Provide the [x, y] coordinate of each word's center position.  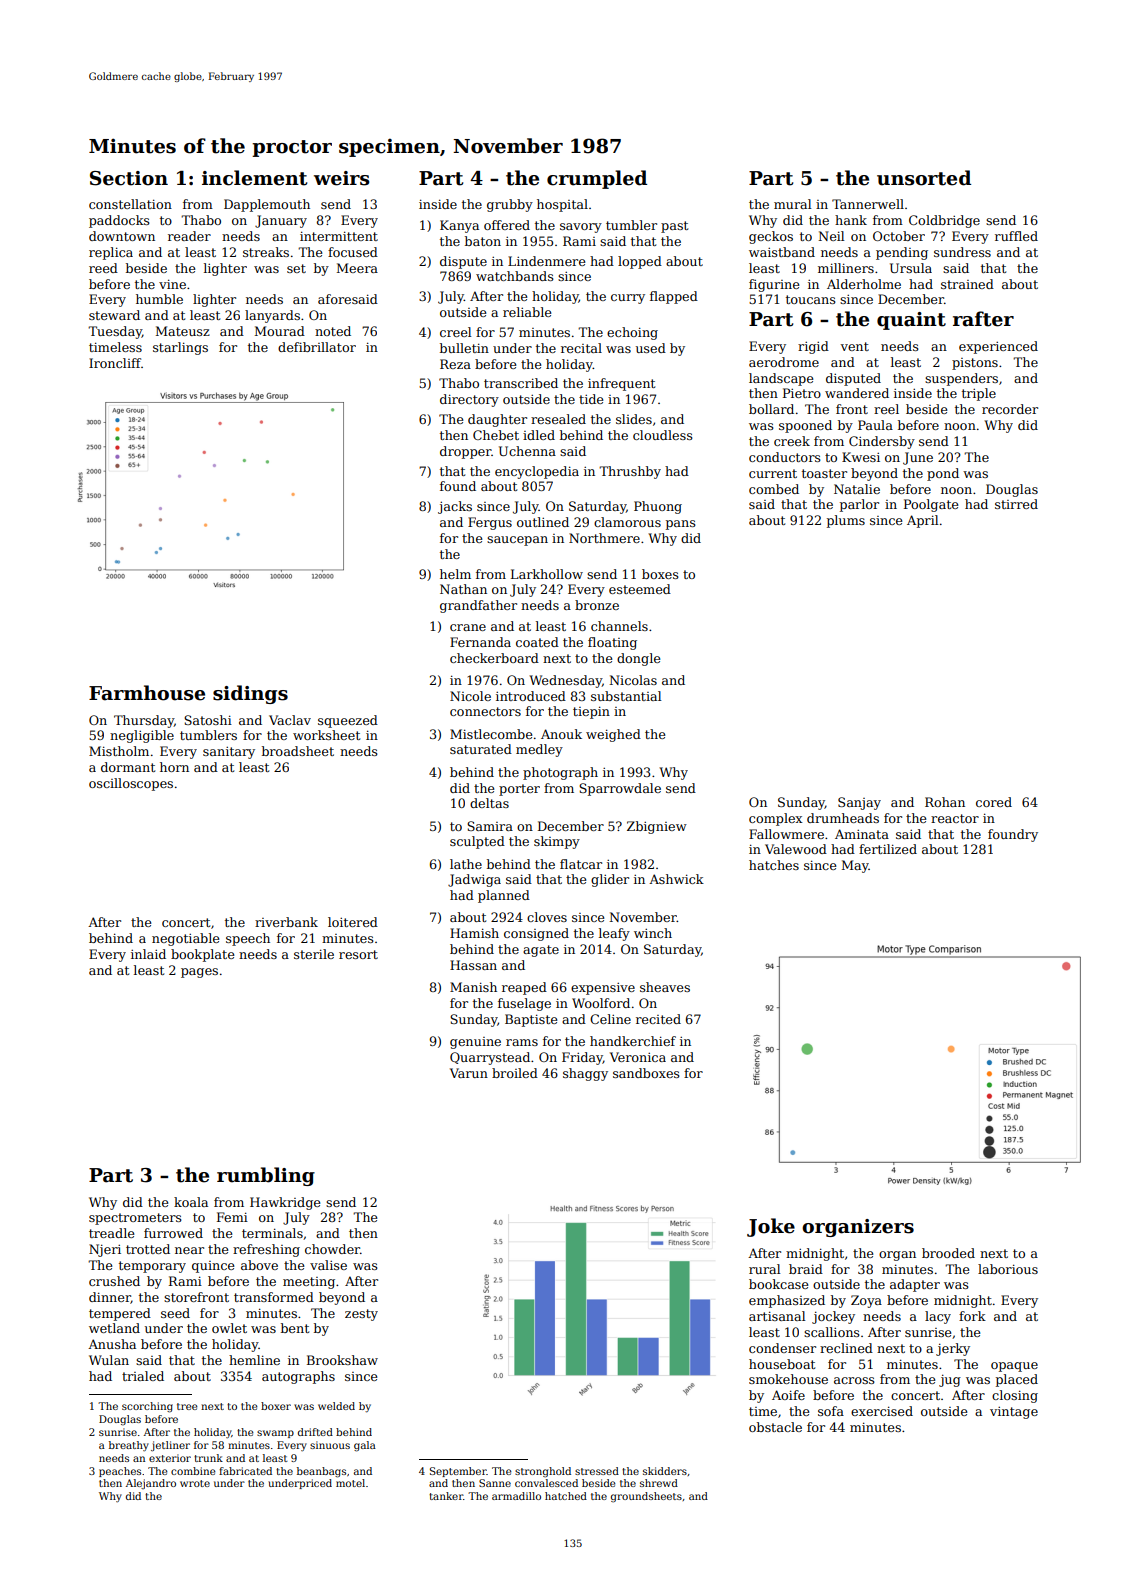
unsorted [924, 178]
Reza [455, 364]
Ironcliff [115, 363]
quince [213, 1267]
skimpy [557, 842]
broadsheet [298, 751]
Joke [771, 1227]
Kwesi [861, 457]
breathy [129, 1446]
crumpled [597, 179]
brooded [948, 1253]
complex [776, 819]
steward [114, 315]
